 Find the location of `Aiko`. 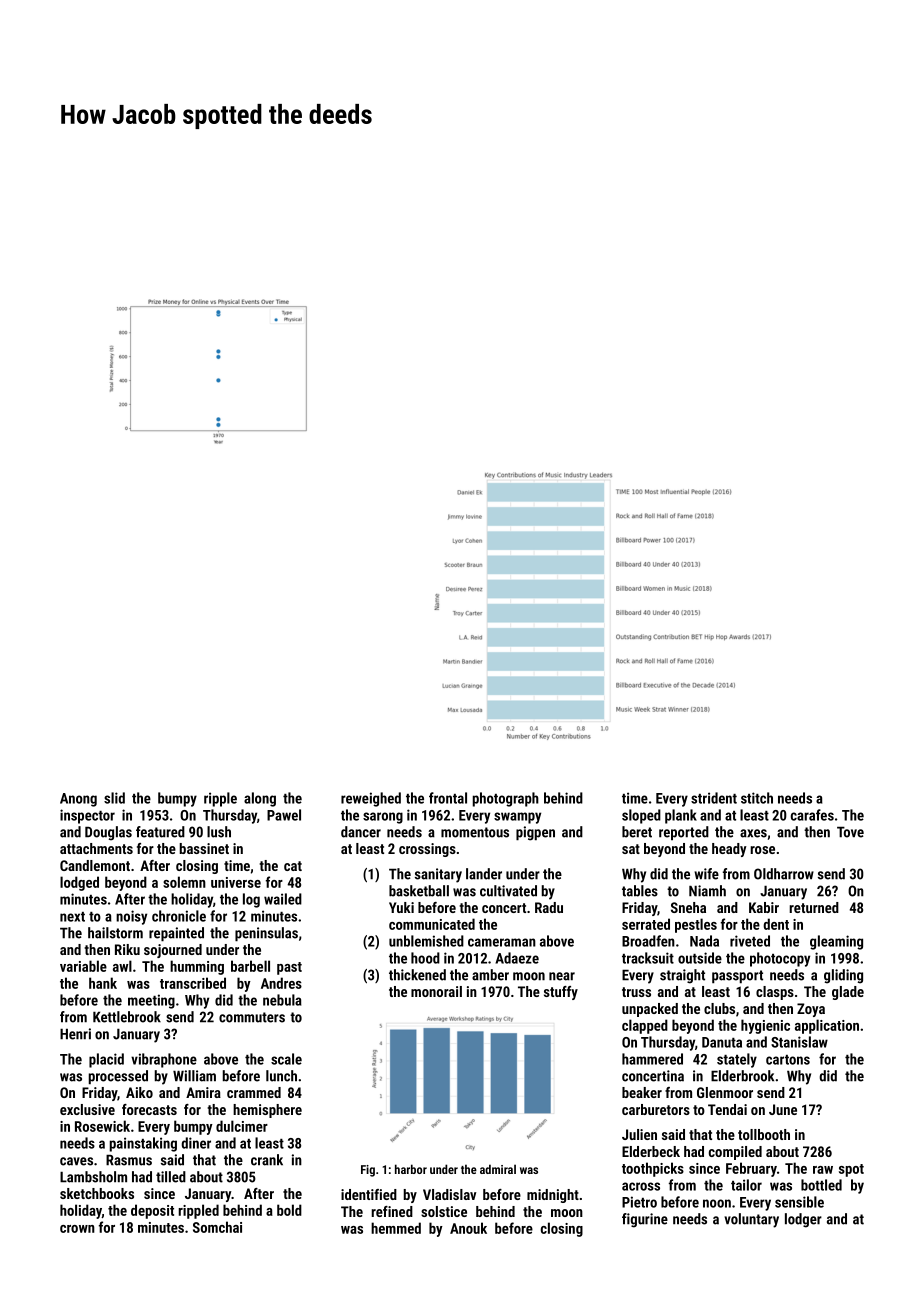

Aiko is located at coordinates (139, 1092).
